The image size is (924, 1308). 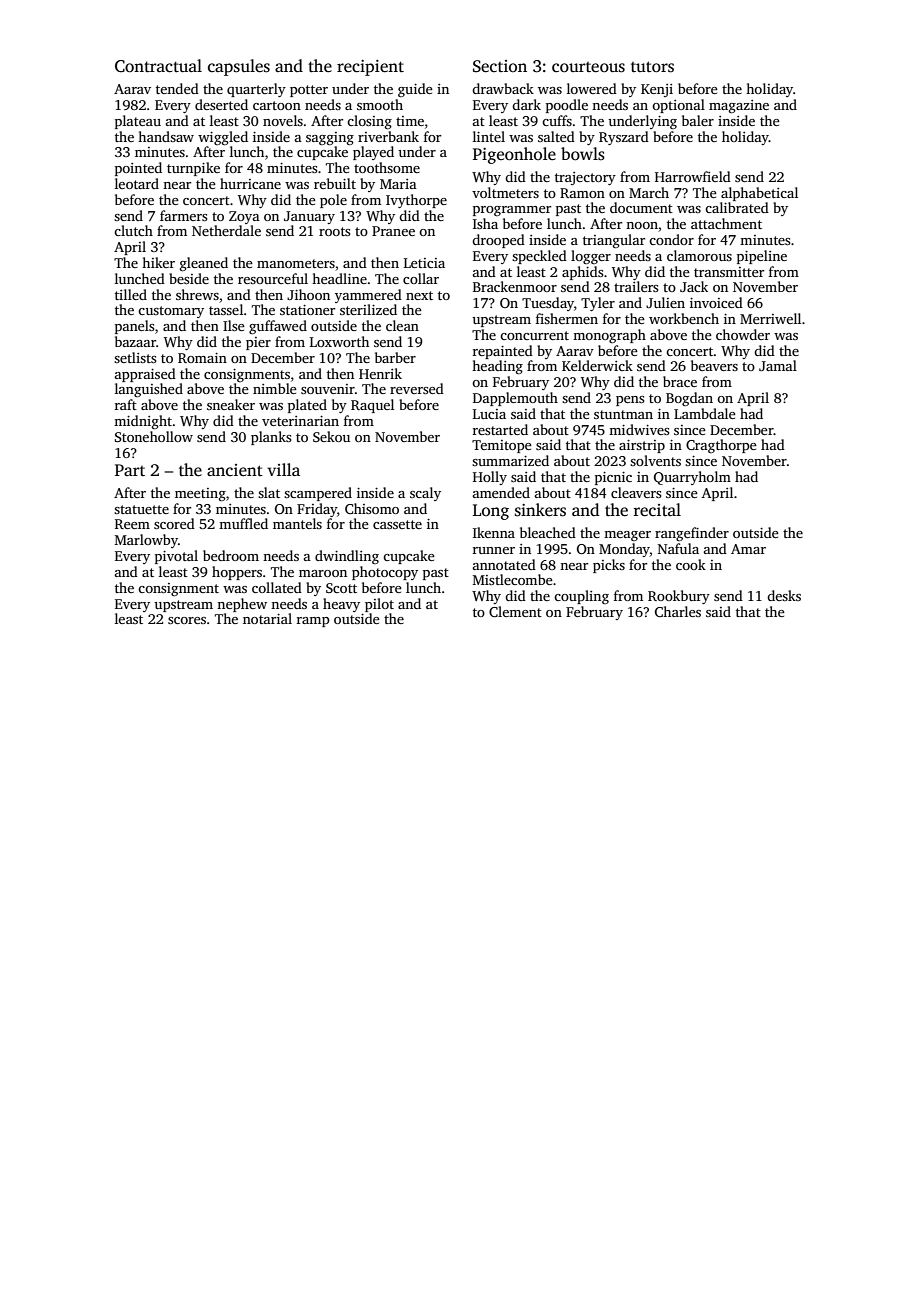 What do you see at coordinates (652, 67) in the screenshot?
I see `tutors` at bounding box center [652, 67].
